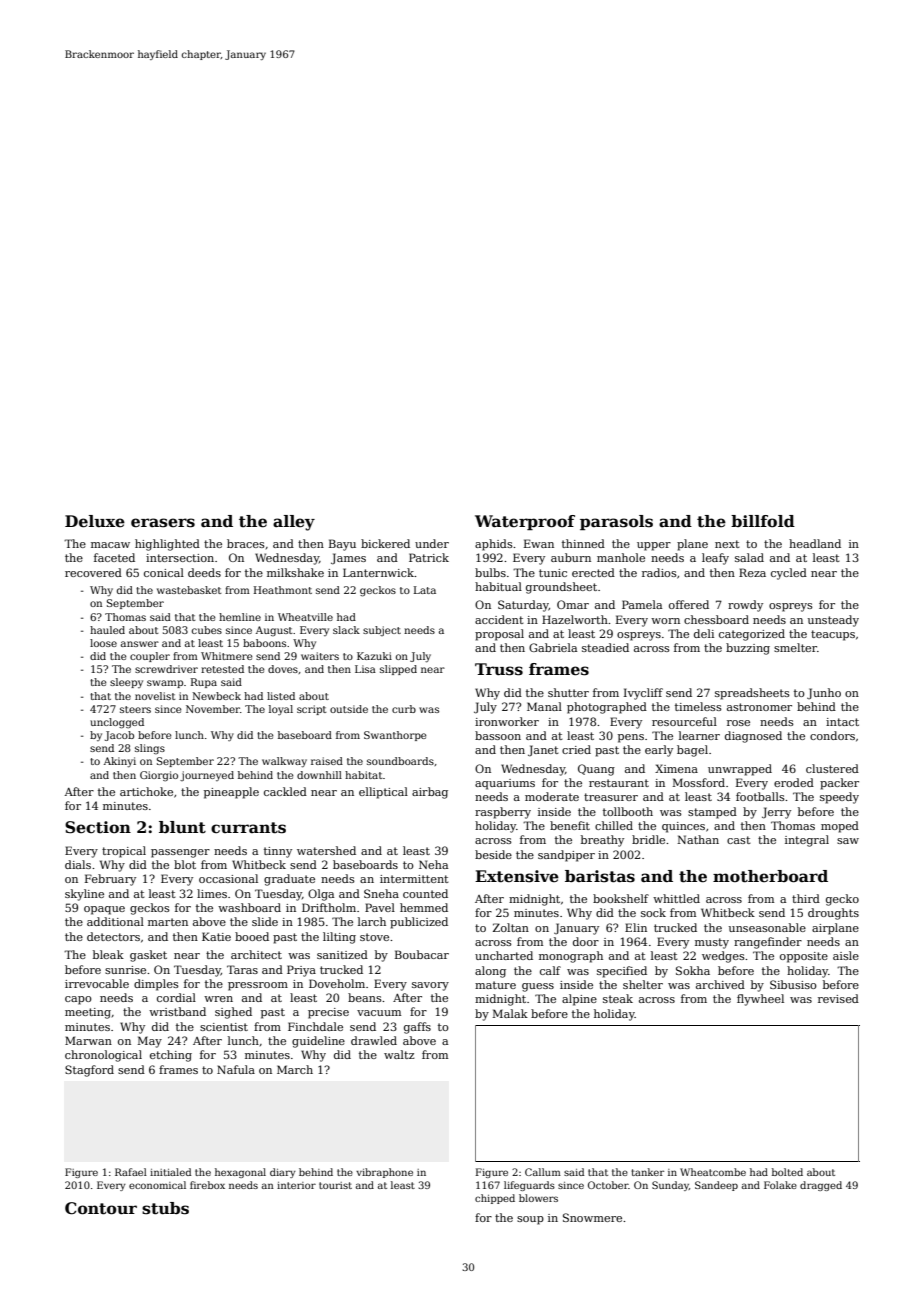  What do you see at coordinates (346, 630) in the screenshot?
I see `slack` at bounding box center [346, 630].
